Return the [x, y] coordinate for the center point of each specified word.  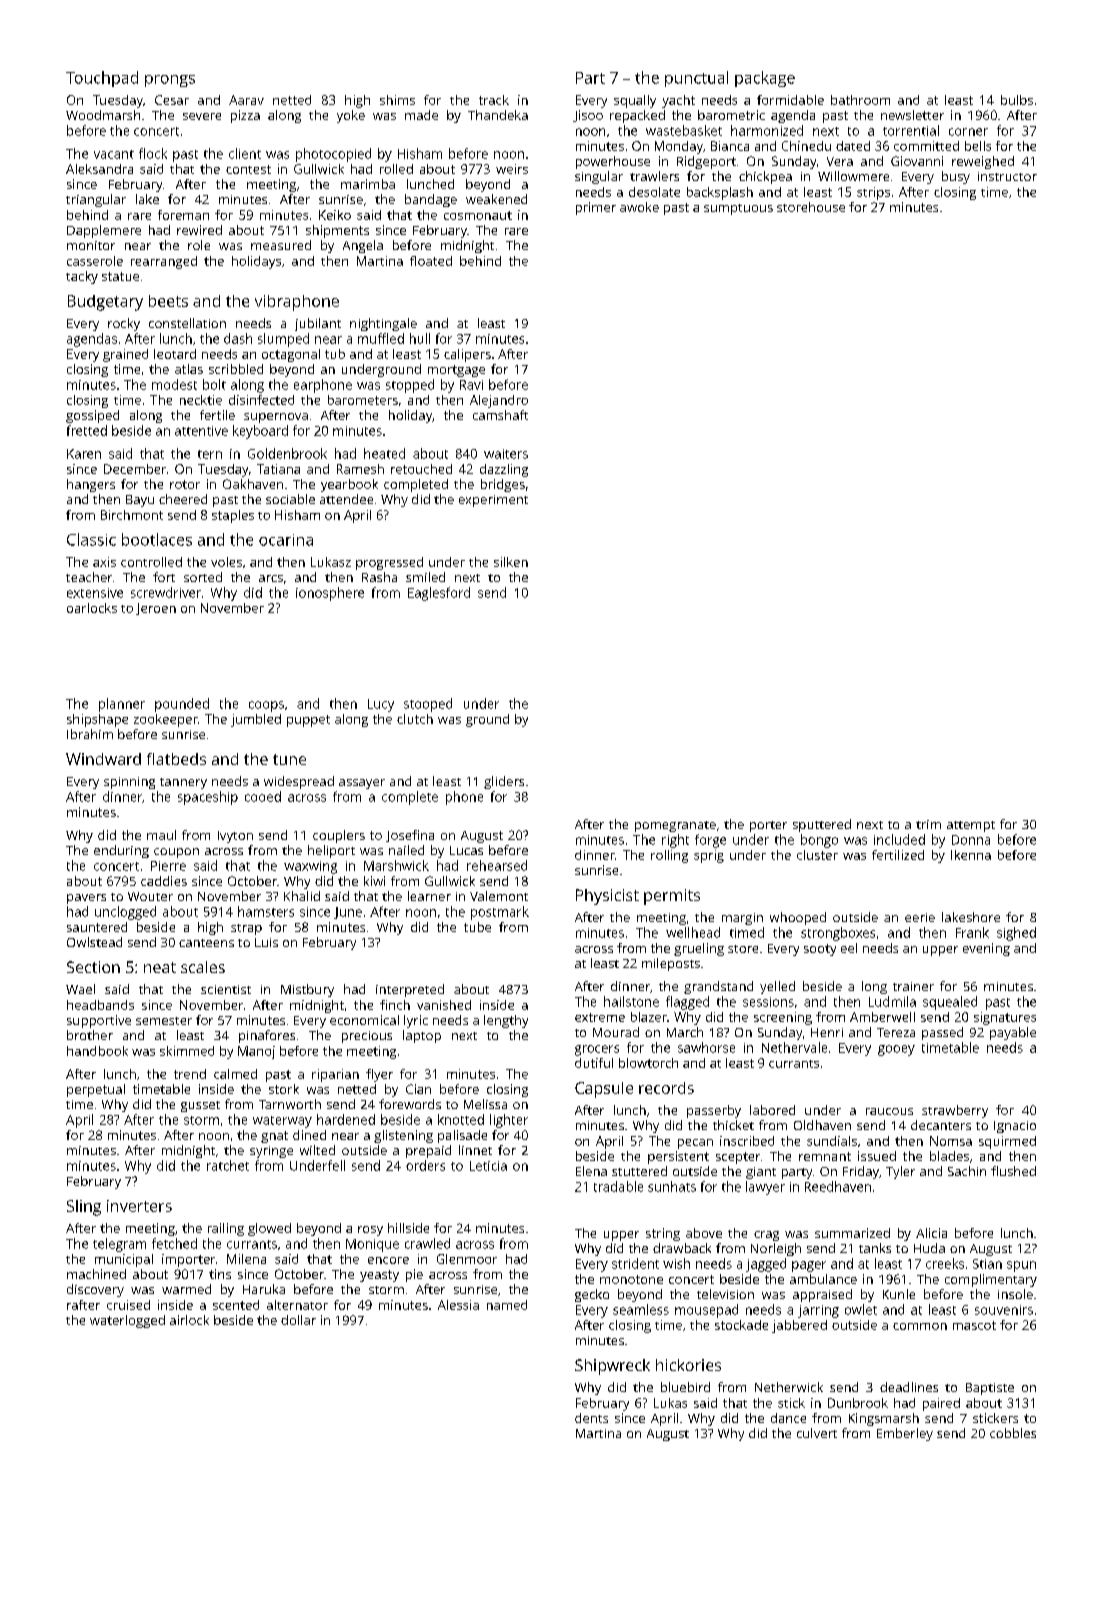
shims [397, 100]
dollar [298, 1320]
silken [511, 562]
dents [591, 1418]
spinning [129, 783]
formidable [790, 100]
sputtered [822, 825]
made [421, 115]
